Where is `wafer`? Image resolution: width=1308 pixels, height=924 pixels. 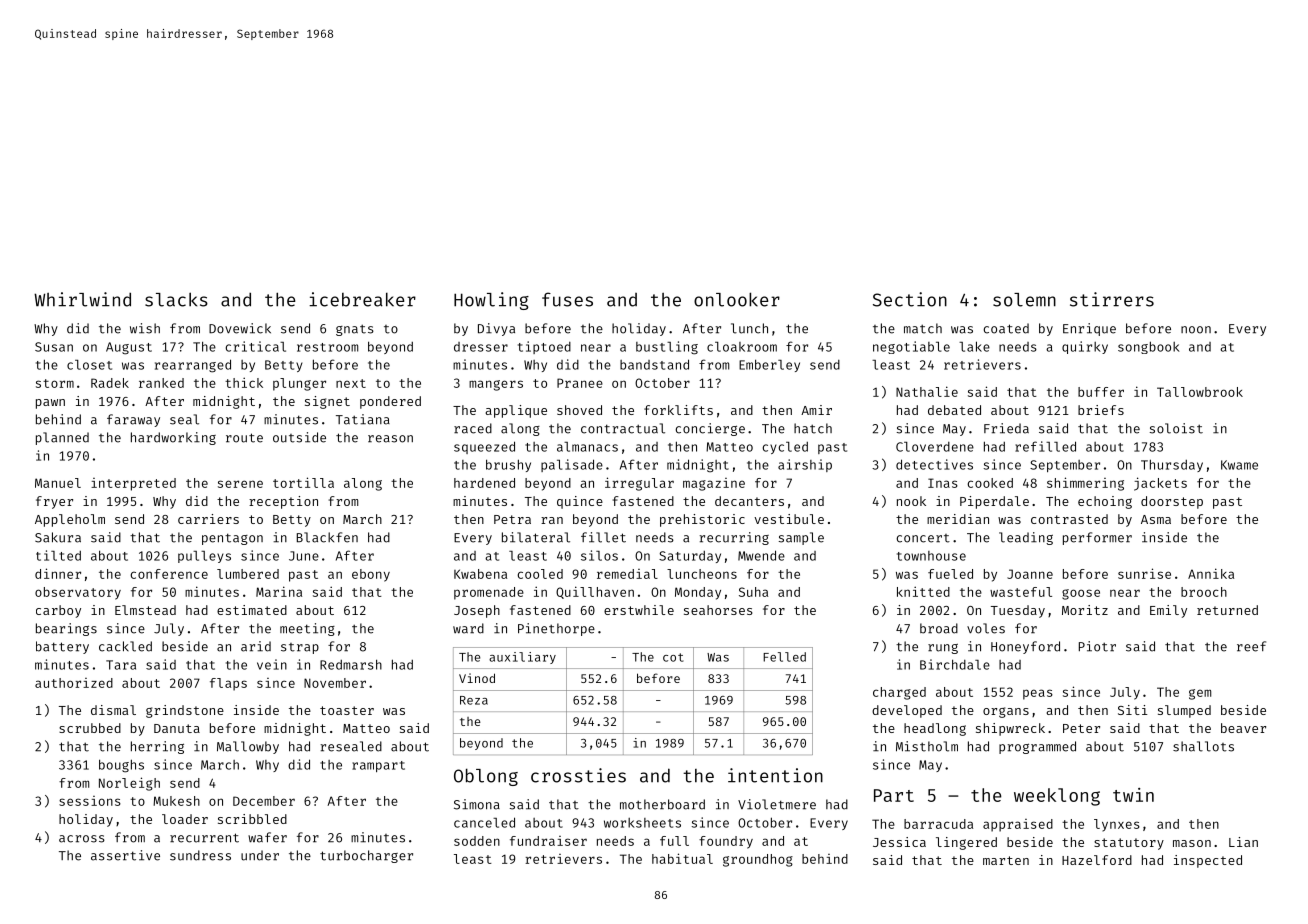
wafer is located at coordinates (267, 837).
